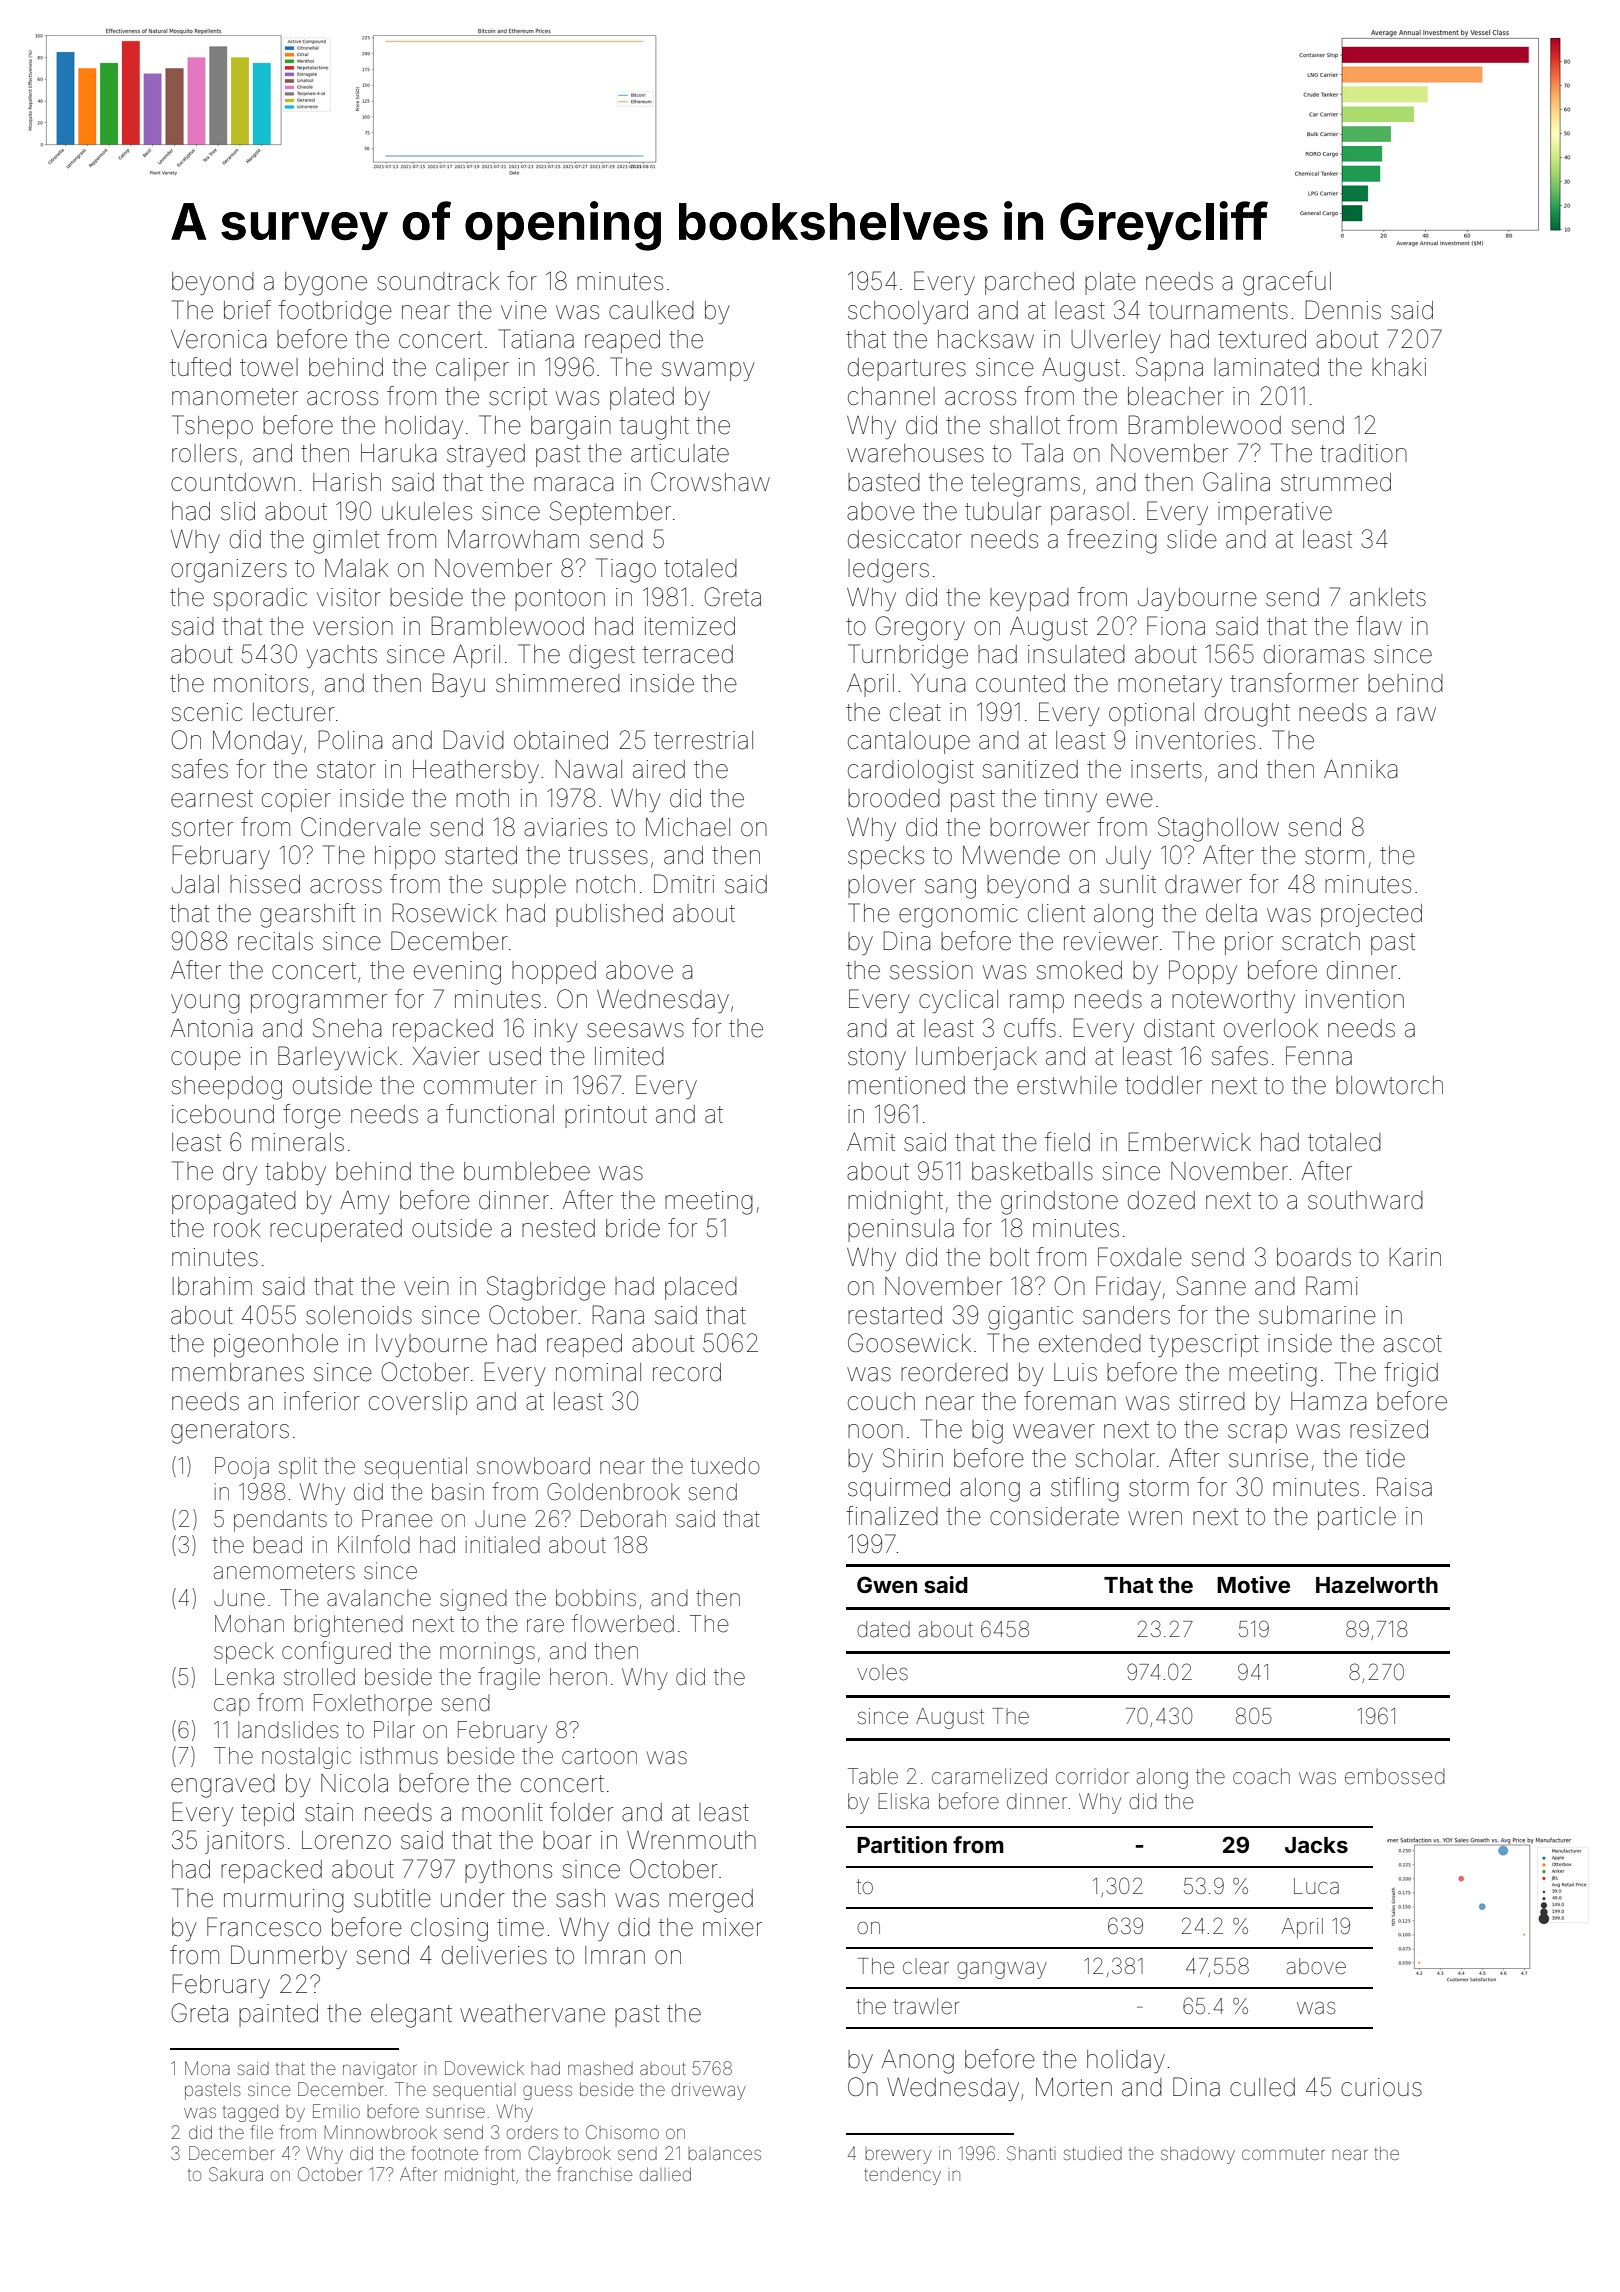 The image size is (1620, 2292). What do you see at coordinates (278, 2015) in the screenshot?
I see `painted` at bounding box center [278, 2015].
